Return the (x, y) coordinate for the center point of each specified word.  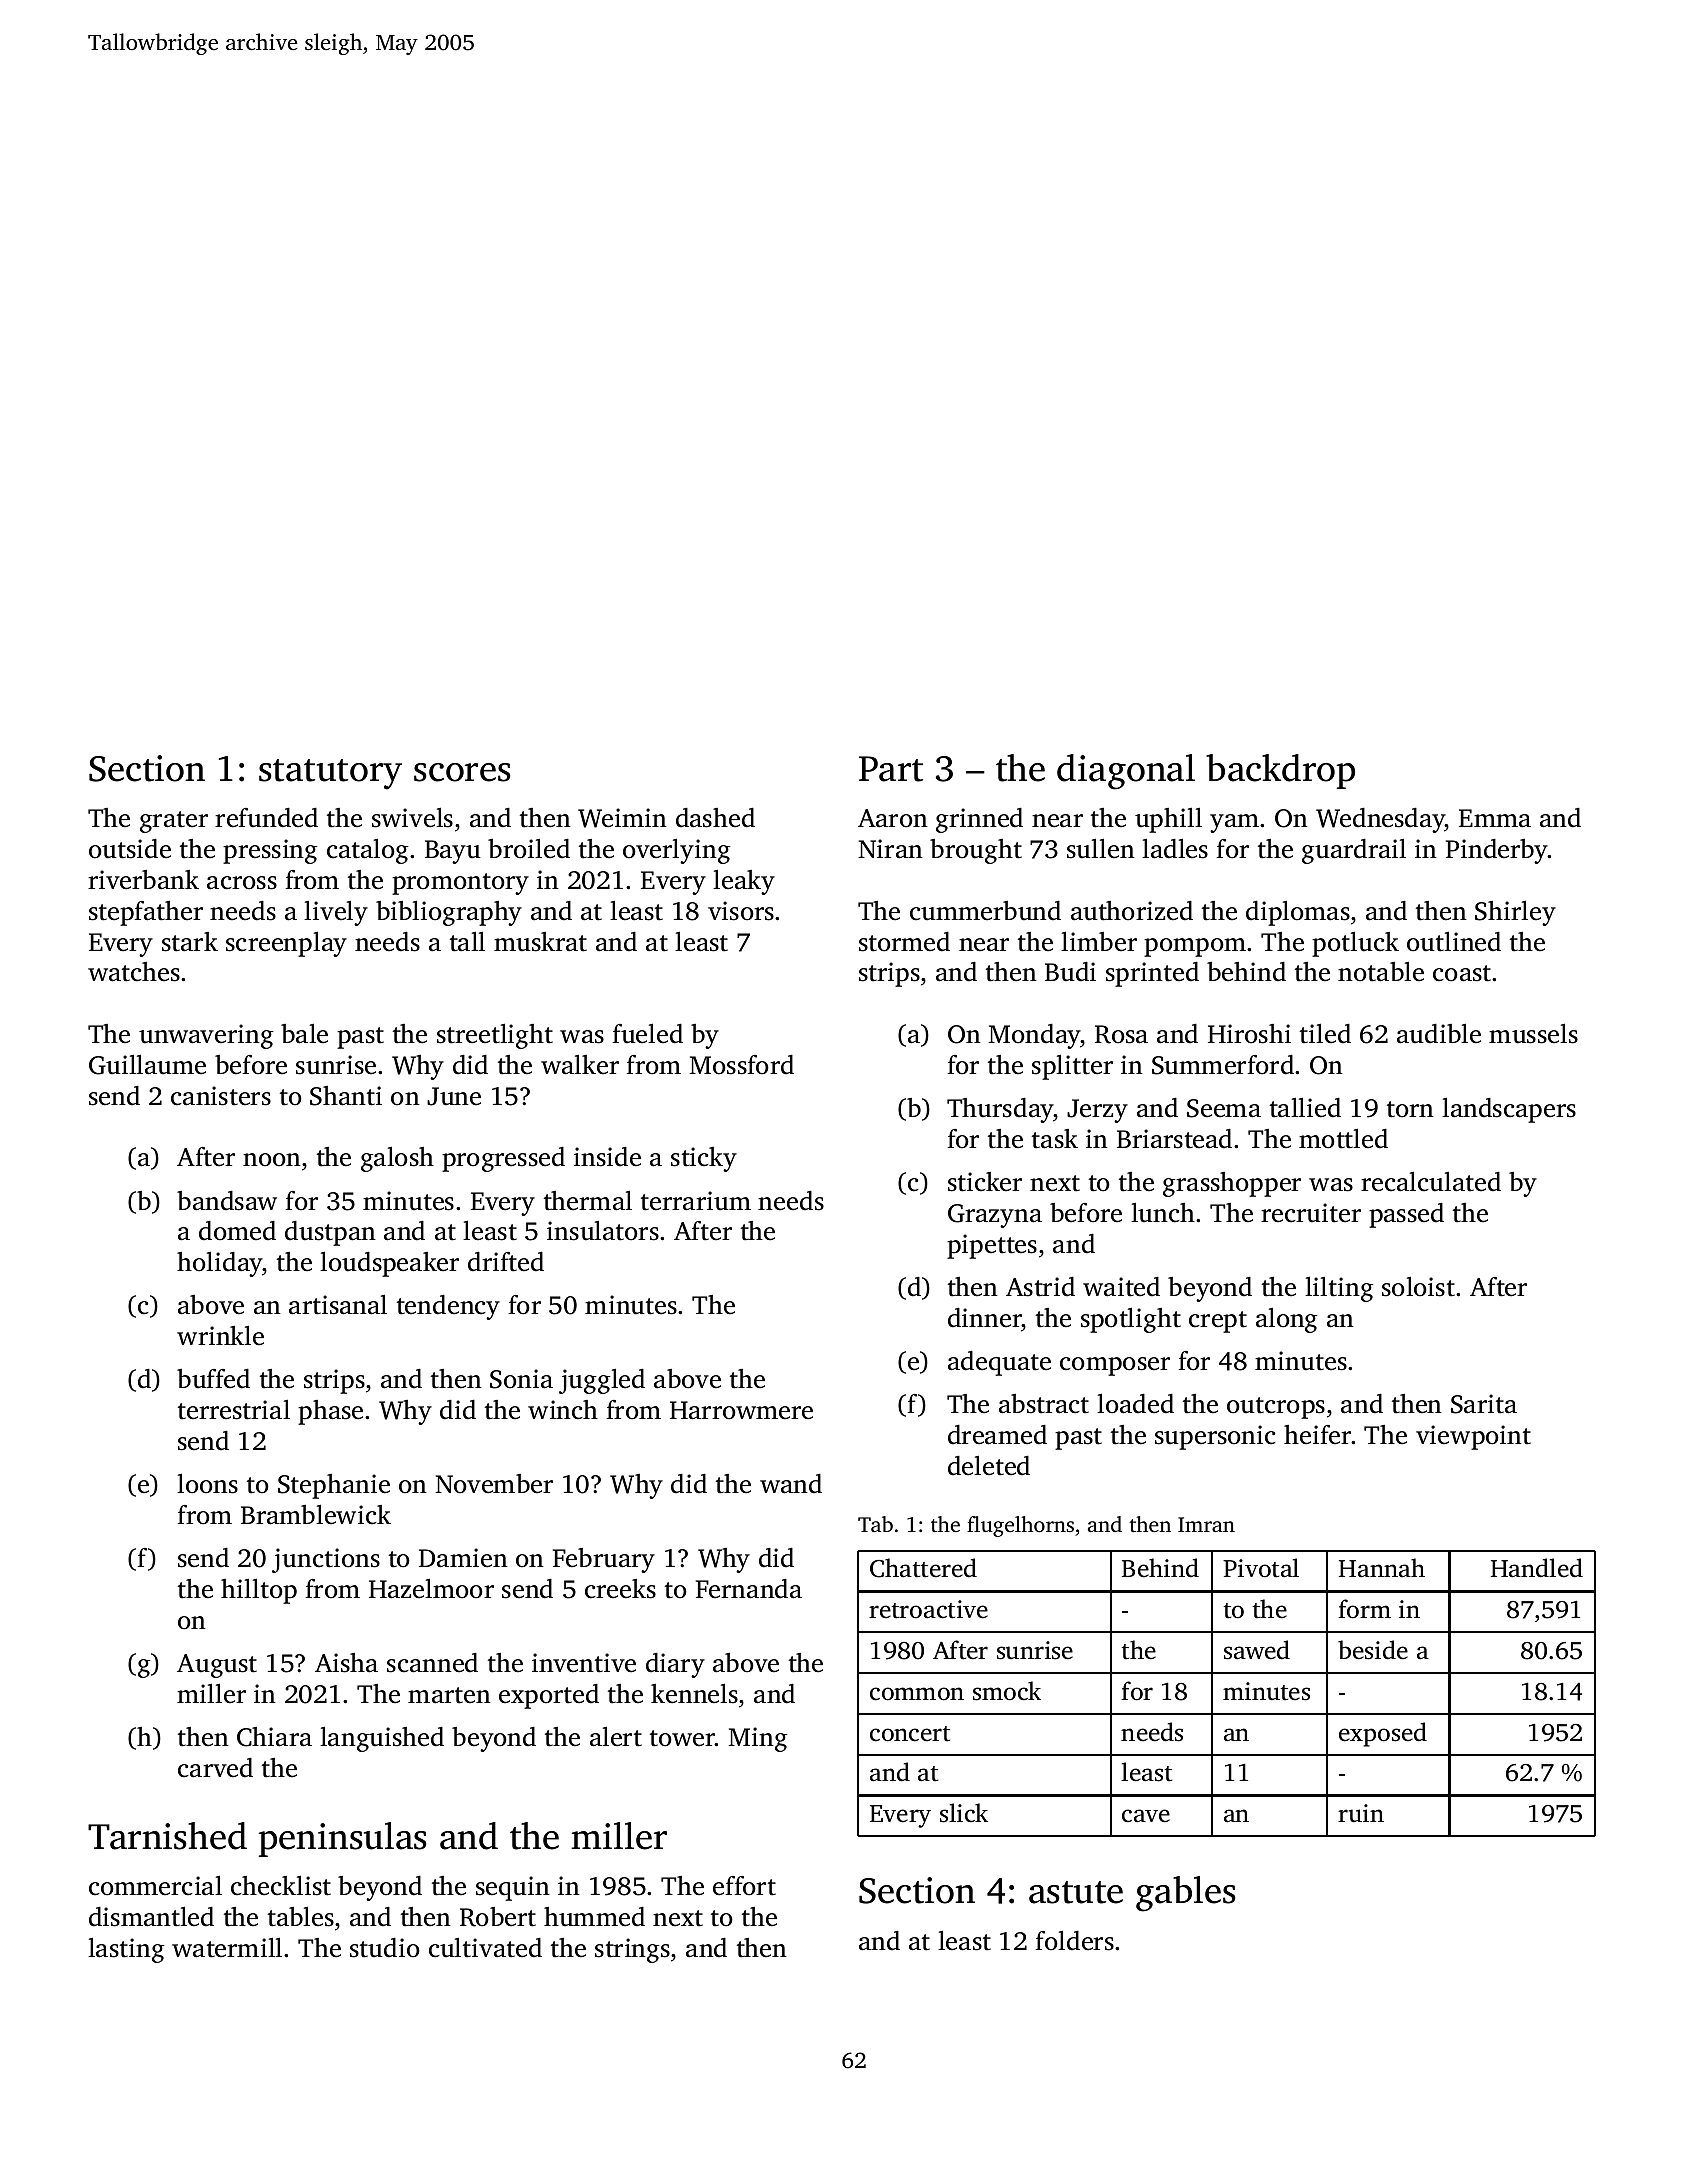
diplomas (1298, 913)
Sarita (1484, 1404)
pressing (270, 851)
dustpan (330, 1233)
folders (1074, 1941)
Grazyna (995, 1216)
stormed (904, 942)
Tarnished (167, 1836)
